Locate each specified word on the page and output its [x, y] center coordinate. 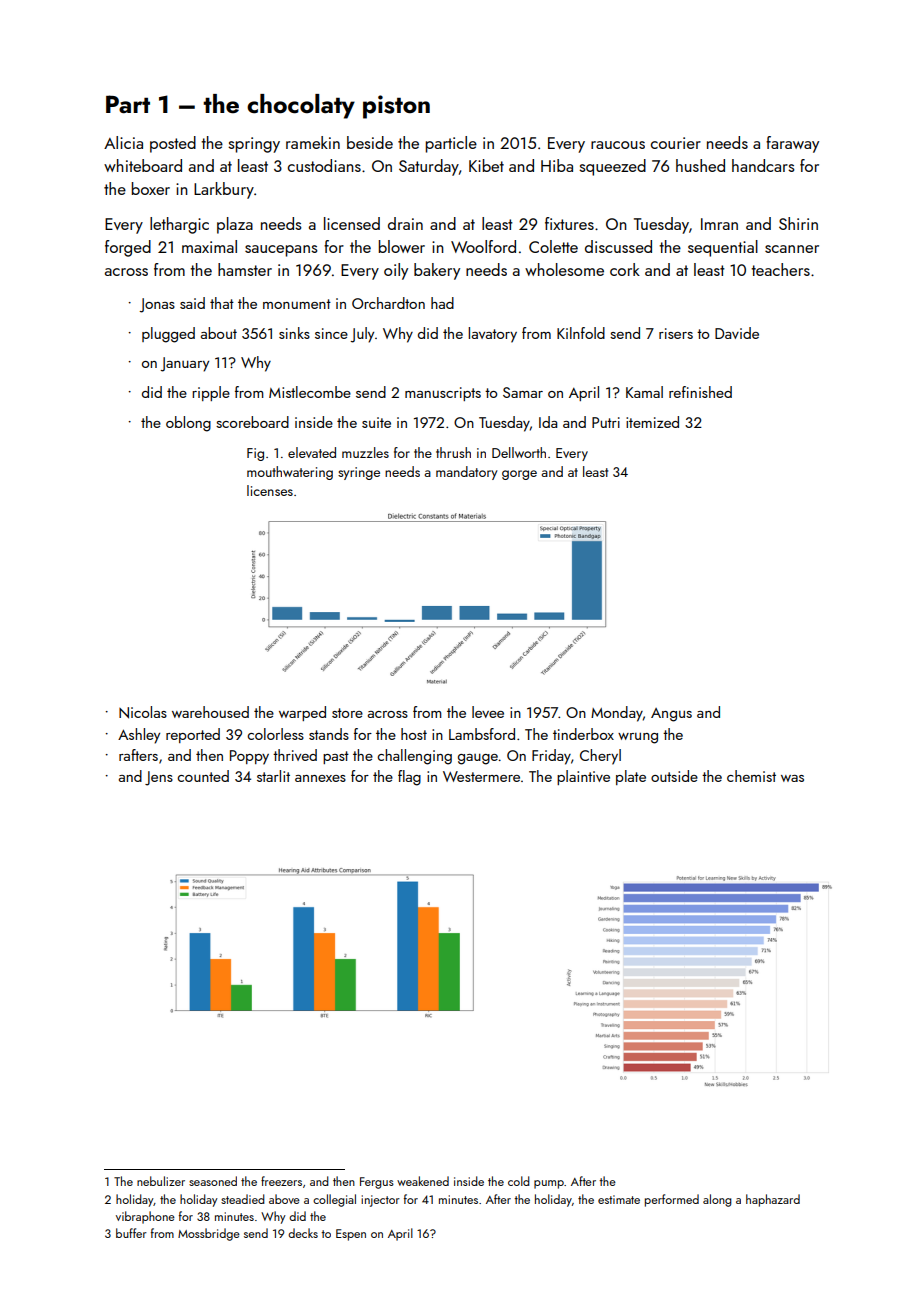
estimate [619, 1199]
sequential [723, 248]
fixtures [569, 223]
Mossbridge [209, 1234]
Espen [351, 1235]
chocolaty [301, 106]
